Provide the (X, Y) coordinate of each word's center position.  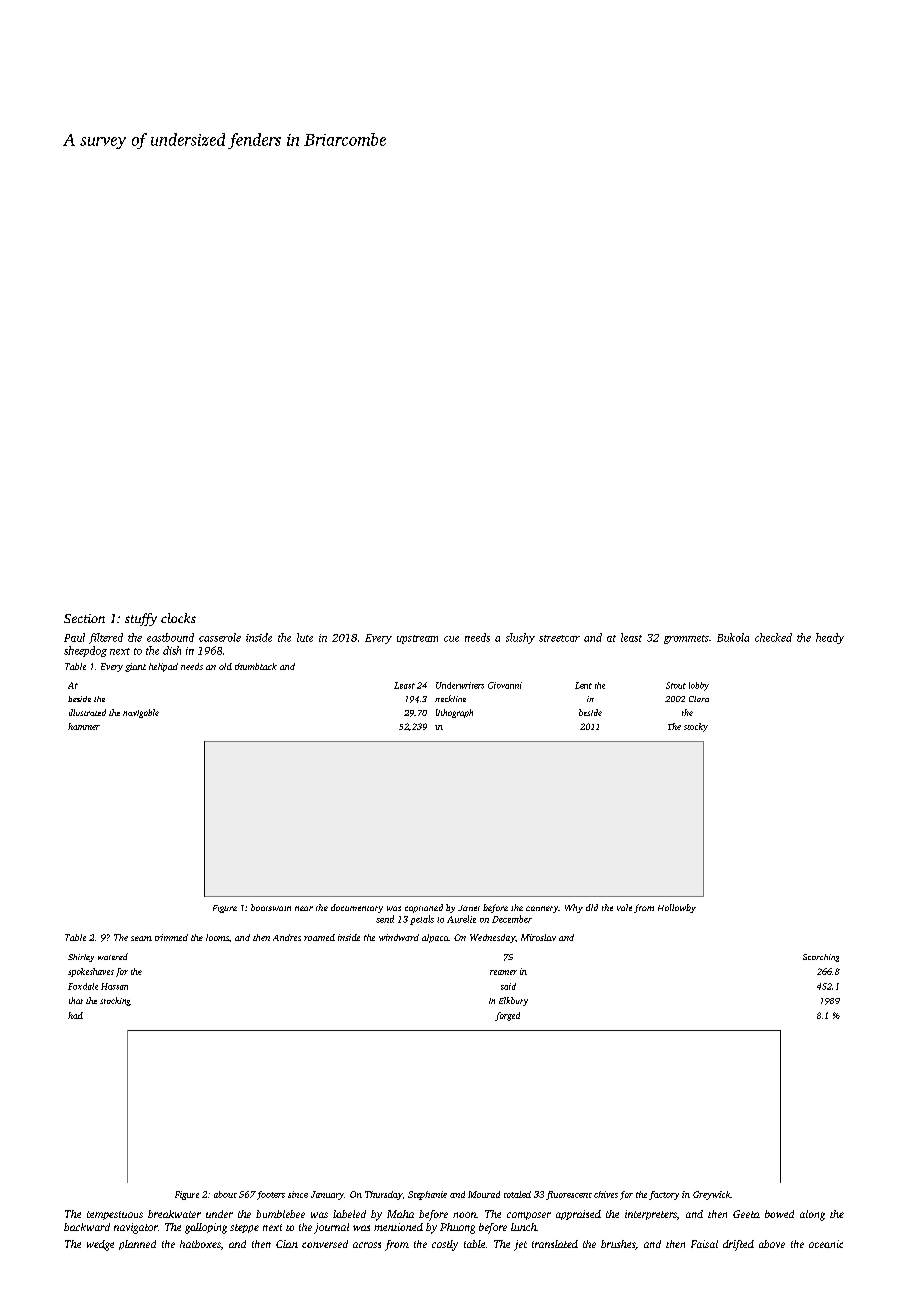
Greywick (712, 1195)
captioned (424, 908)
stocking (115, 1001)
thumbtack (256, 666)
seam (141, 938)
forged (507, 1016)
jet (520, 1245)
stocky (696, 727)
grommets (686, 639)
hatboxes (200, 1244)
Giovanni (505, 685)
